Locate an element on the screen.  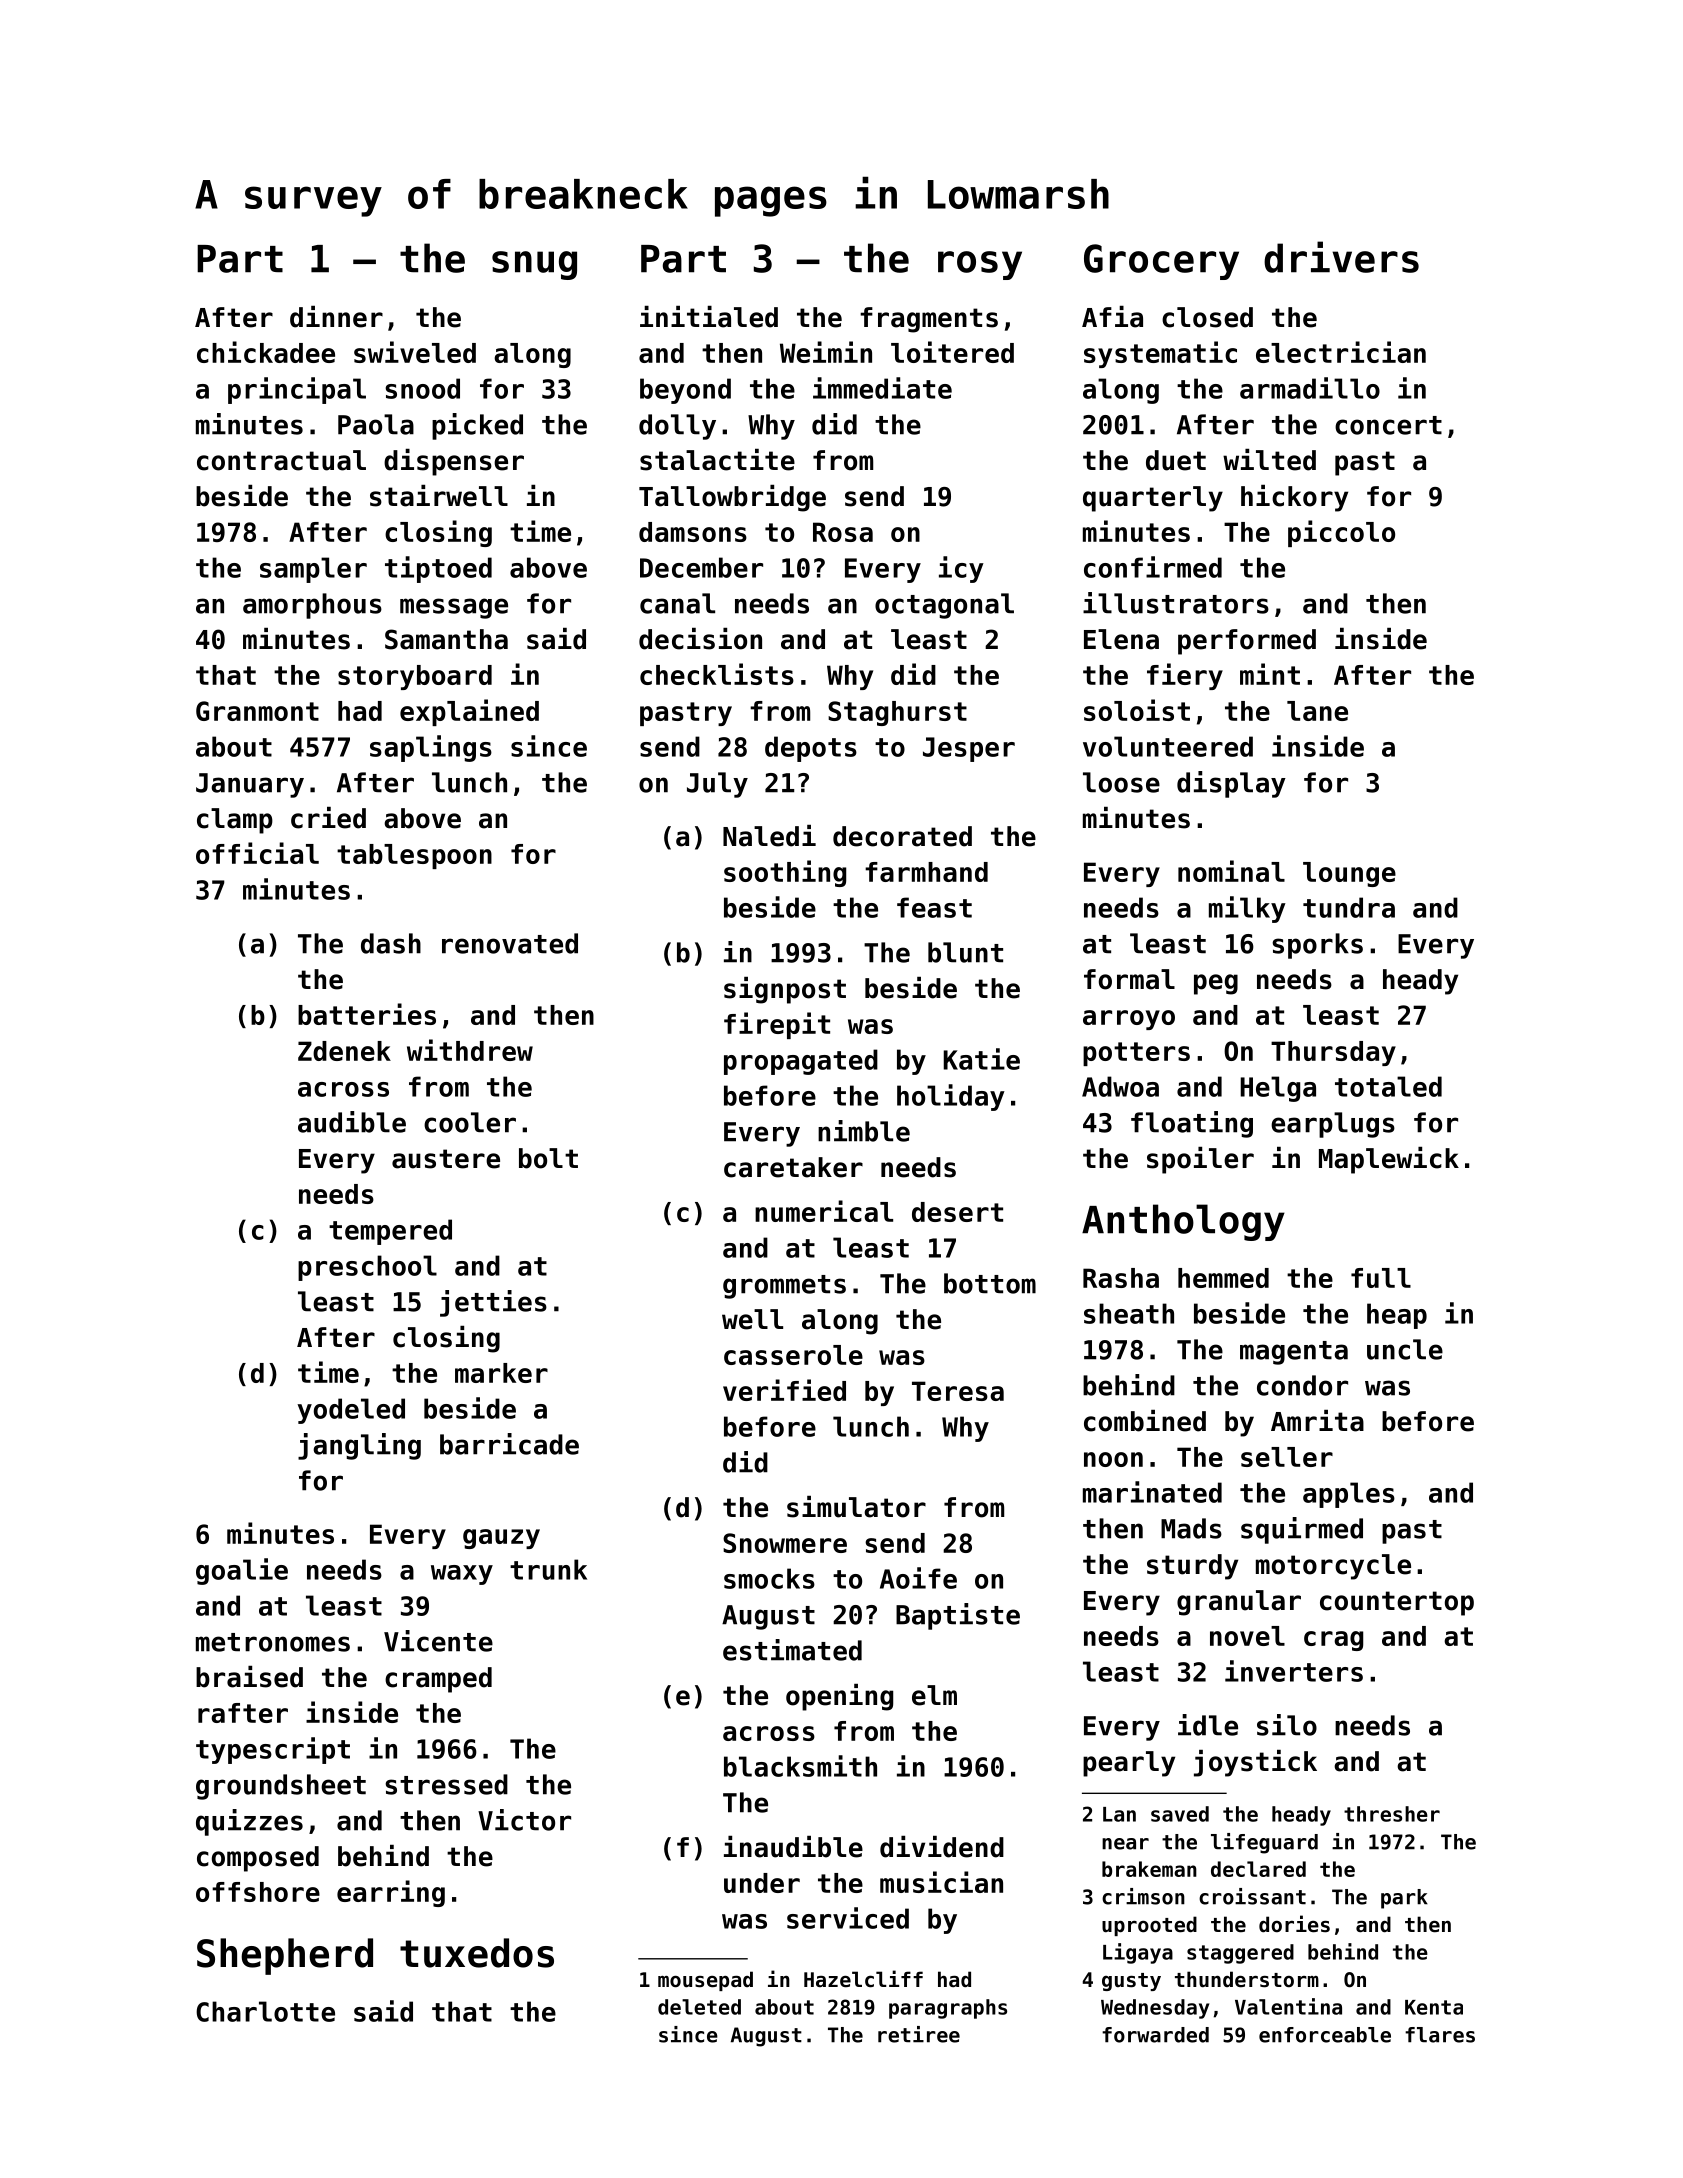
Victor is located at coordinates (524, 1820).
